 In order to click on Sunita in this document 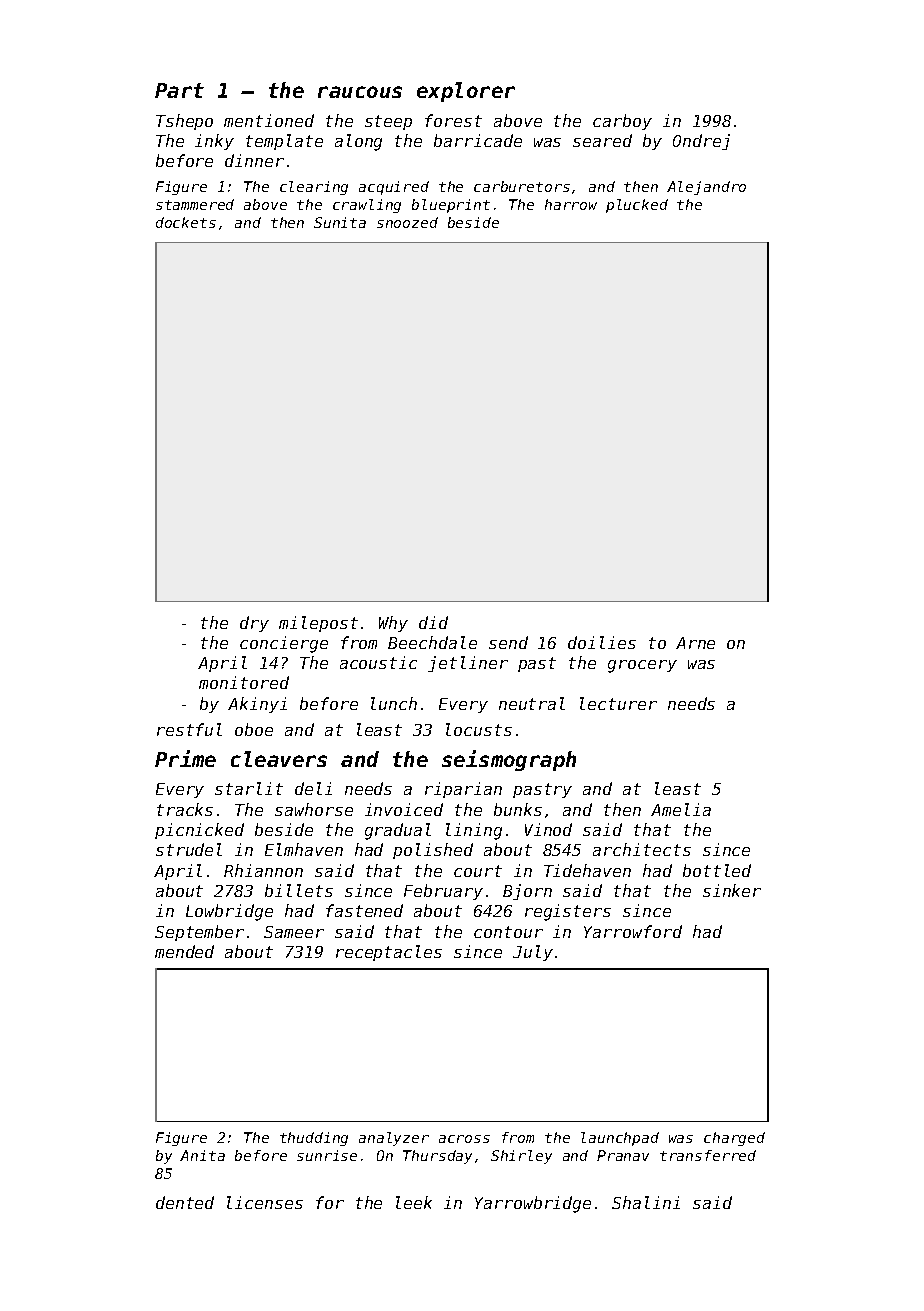, I will do `click(340, 222)`.
